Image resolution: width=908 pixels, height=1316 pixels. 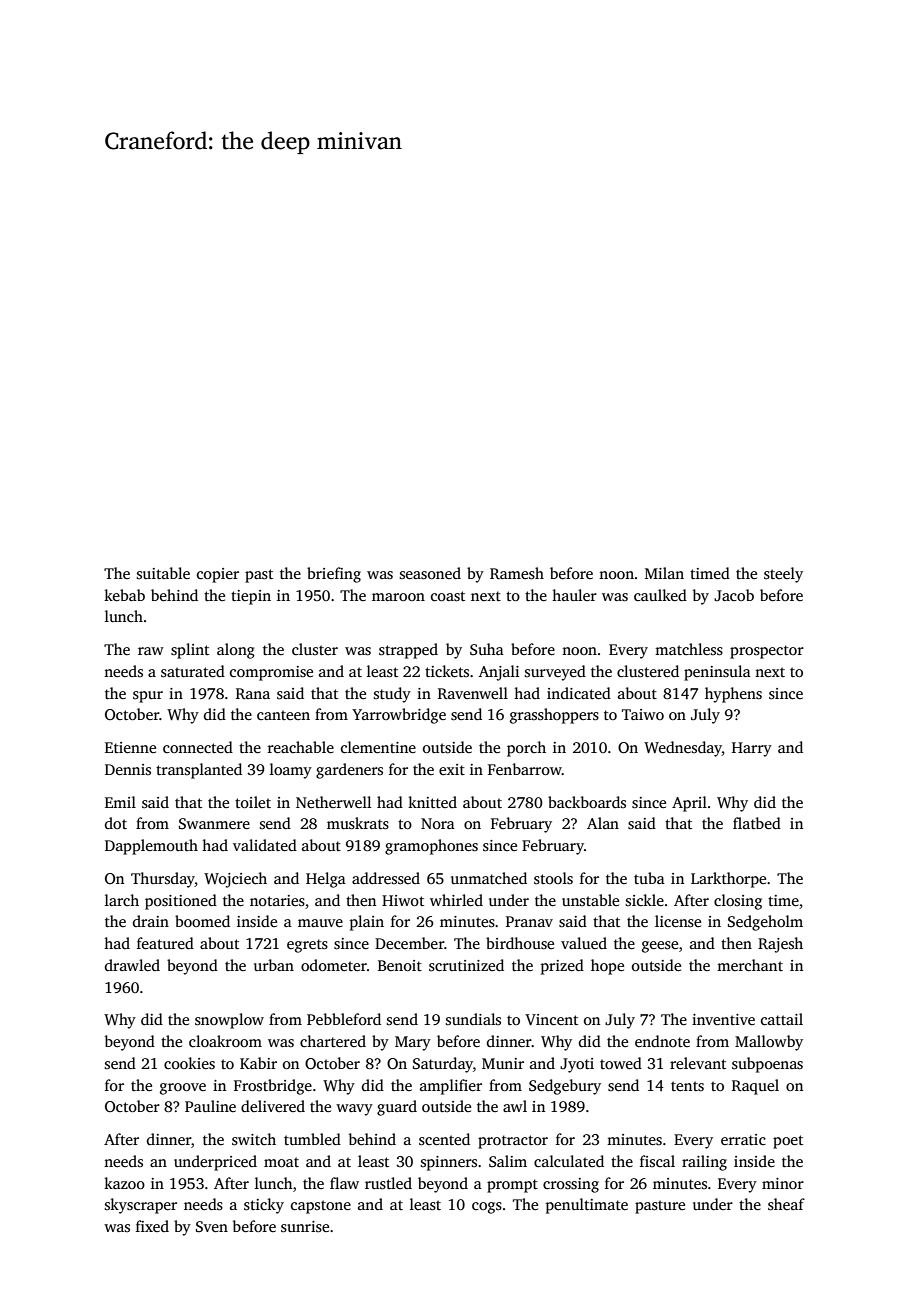 I want to click on penultimate, so click(x=587, y=1206).
